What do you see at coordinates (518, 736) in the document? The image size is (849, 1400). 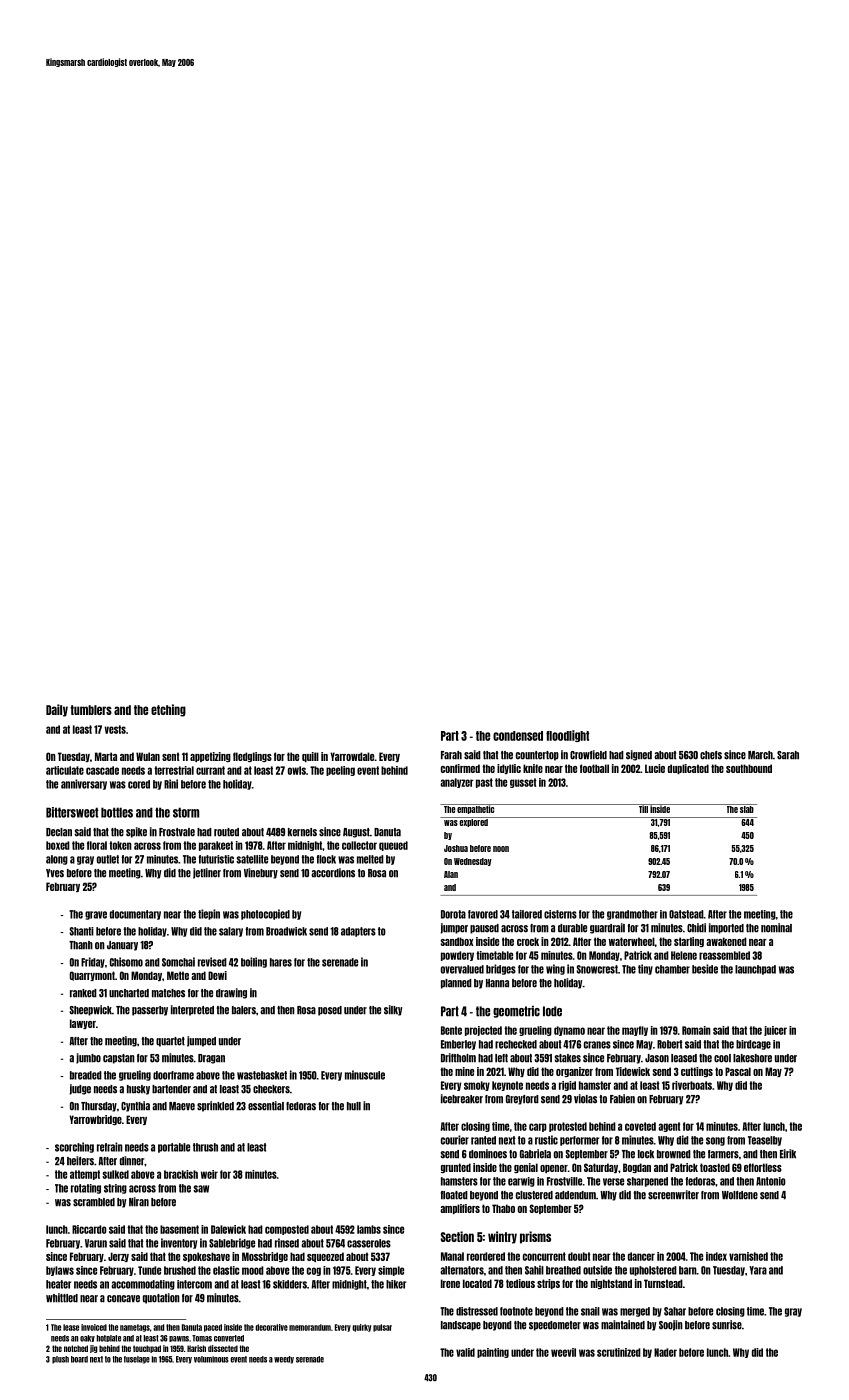 I see `condensed` at bounding box center [518, 736].
